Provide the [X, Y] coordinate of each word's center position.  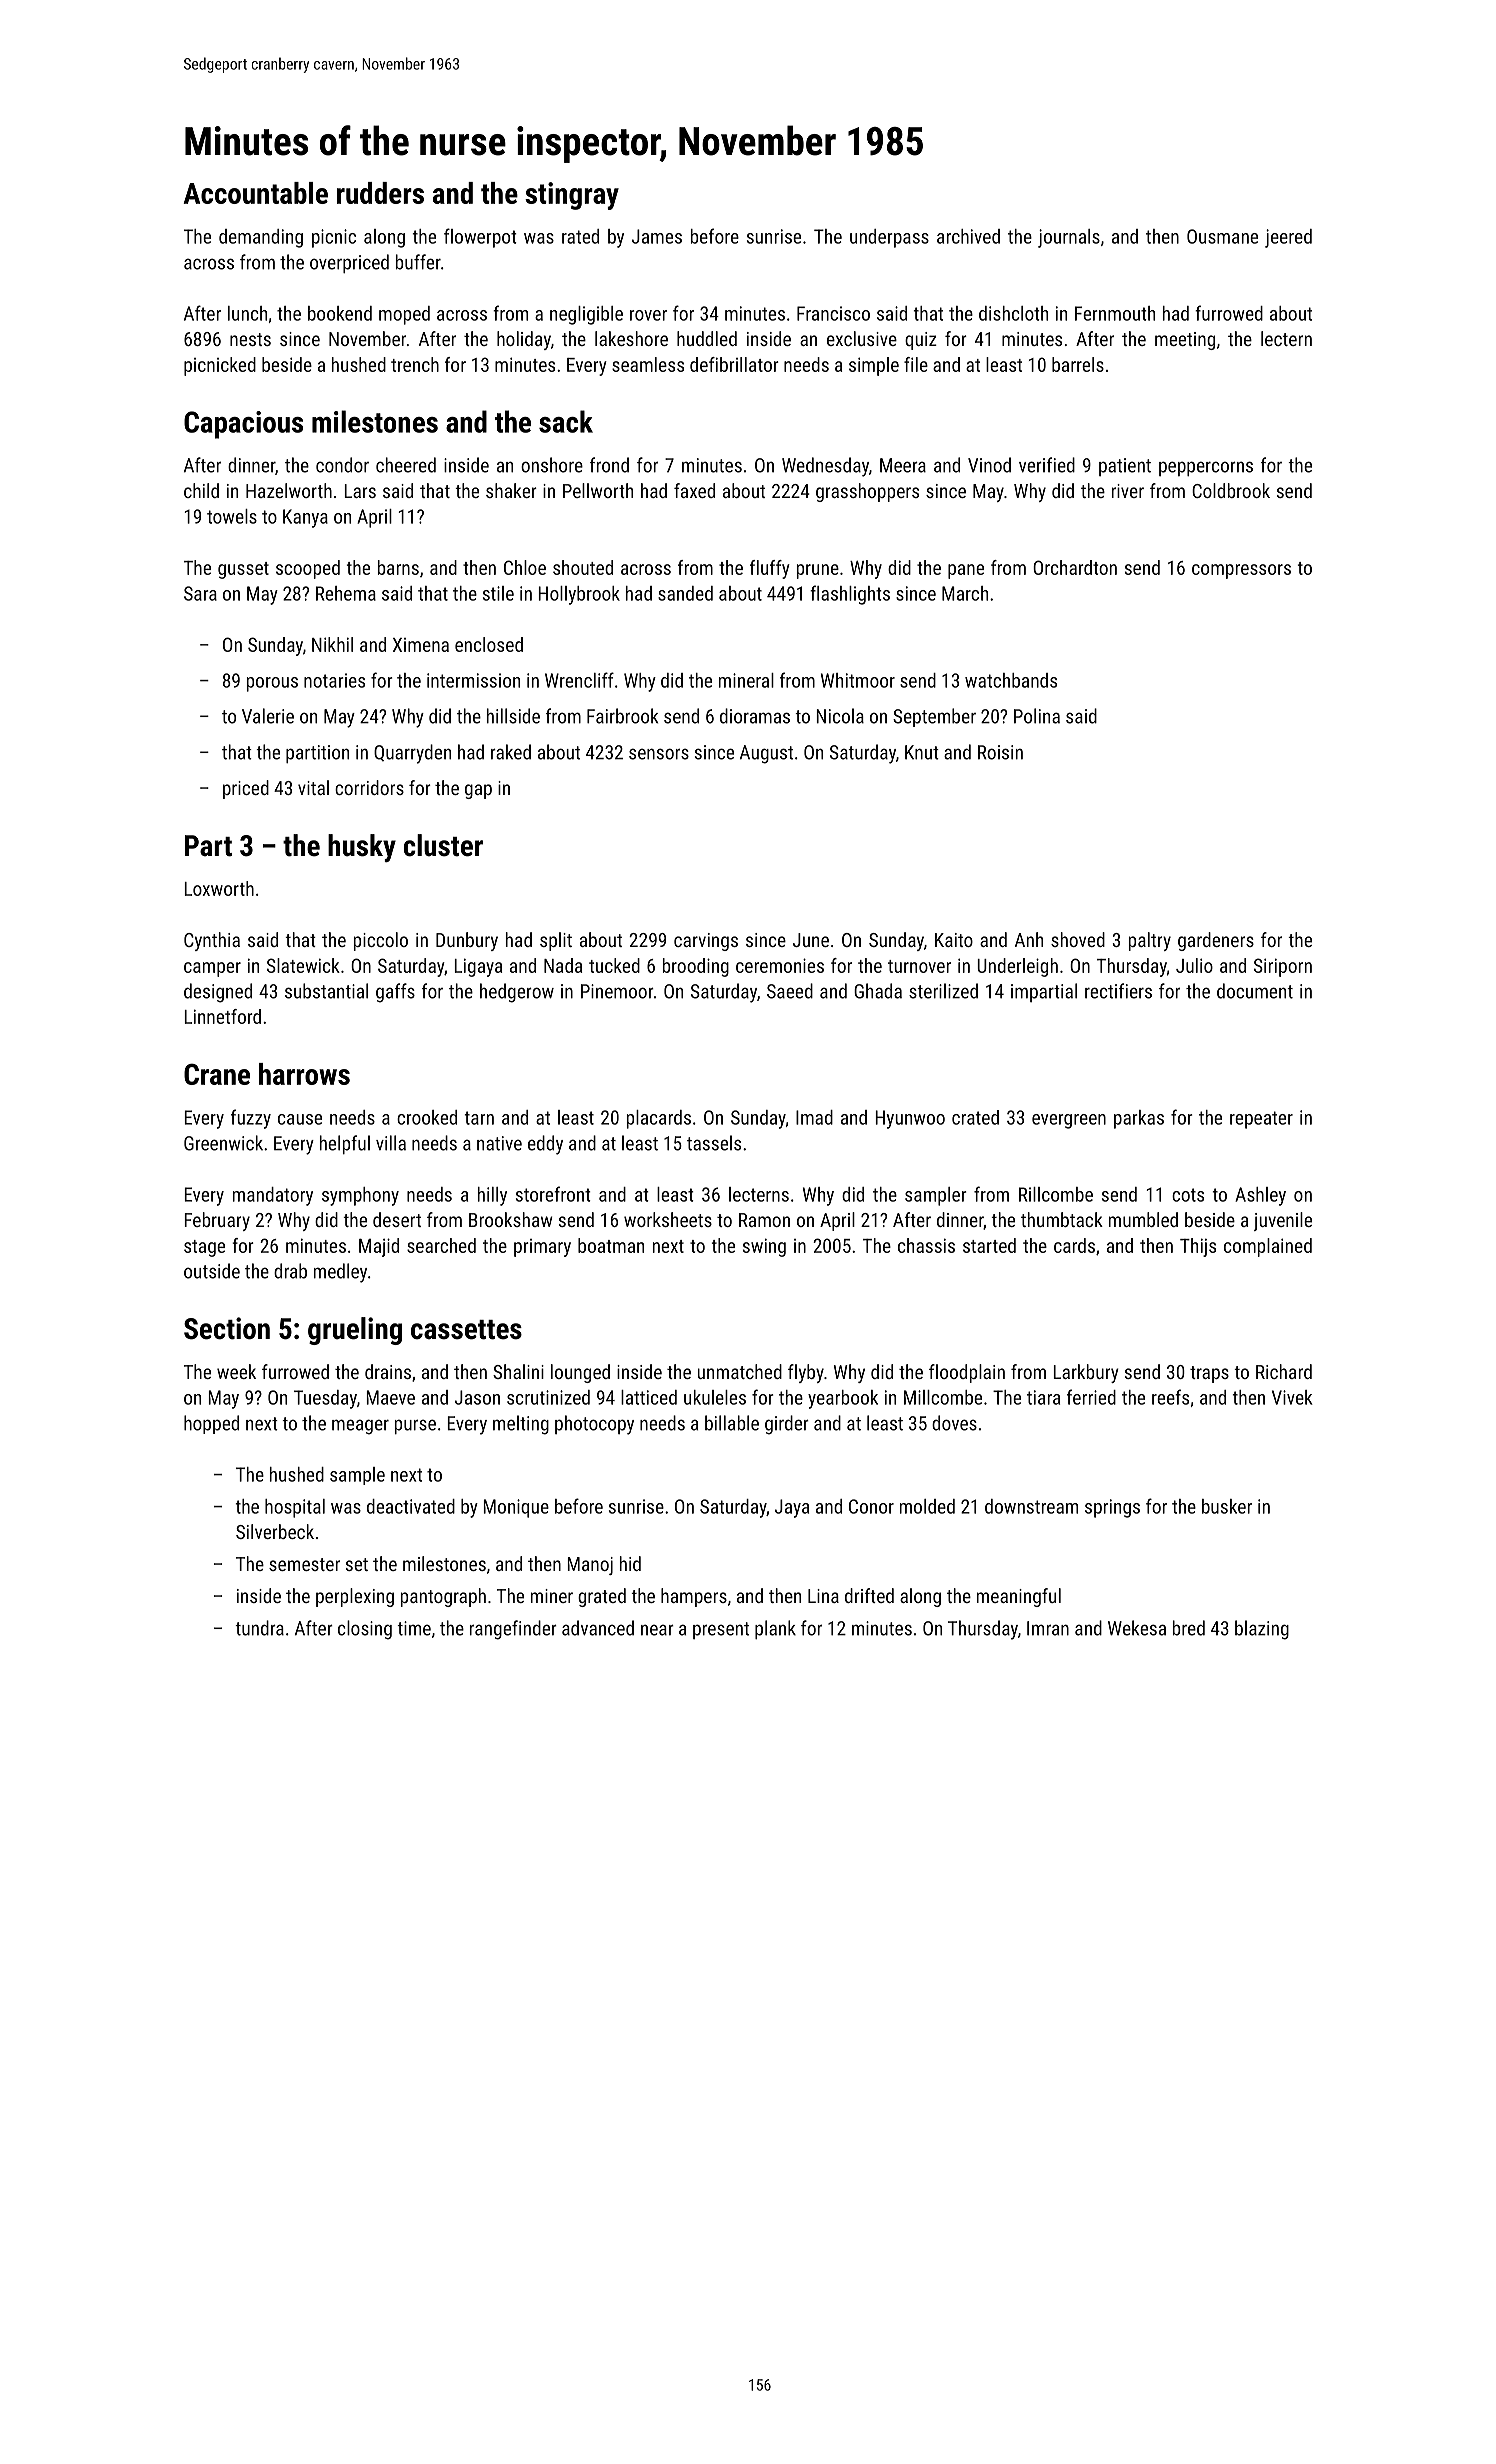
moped [404, 315]
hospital [295, 1508]
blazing [1262, 1630]
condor [342, 465]
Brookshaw [511, 1219]
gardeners [1216, 941]
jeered [1288, 238]
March [965, 593]
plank [775, 1629]
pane [966, 571]
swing [764, 1247]
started [989, 1245]
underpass [889, 238]
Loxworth [219, 888]
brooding [696, 967]
